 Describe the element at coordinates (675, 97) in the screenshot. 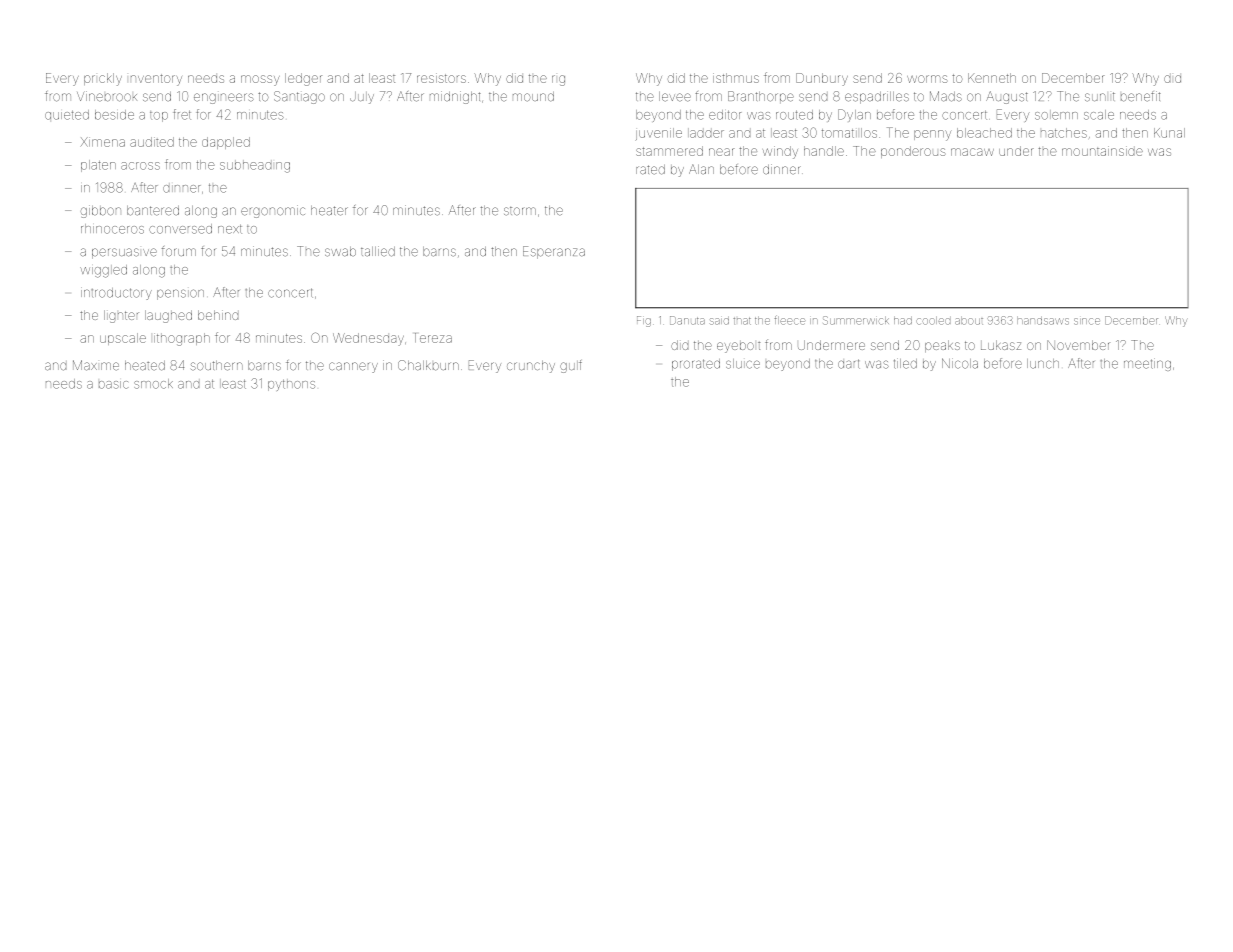

I see `levee` at that location.
